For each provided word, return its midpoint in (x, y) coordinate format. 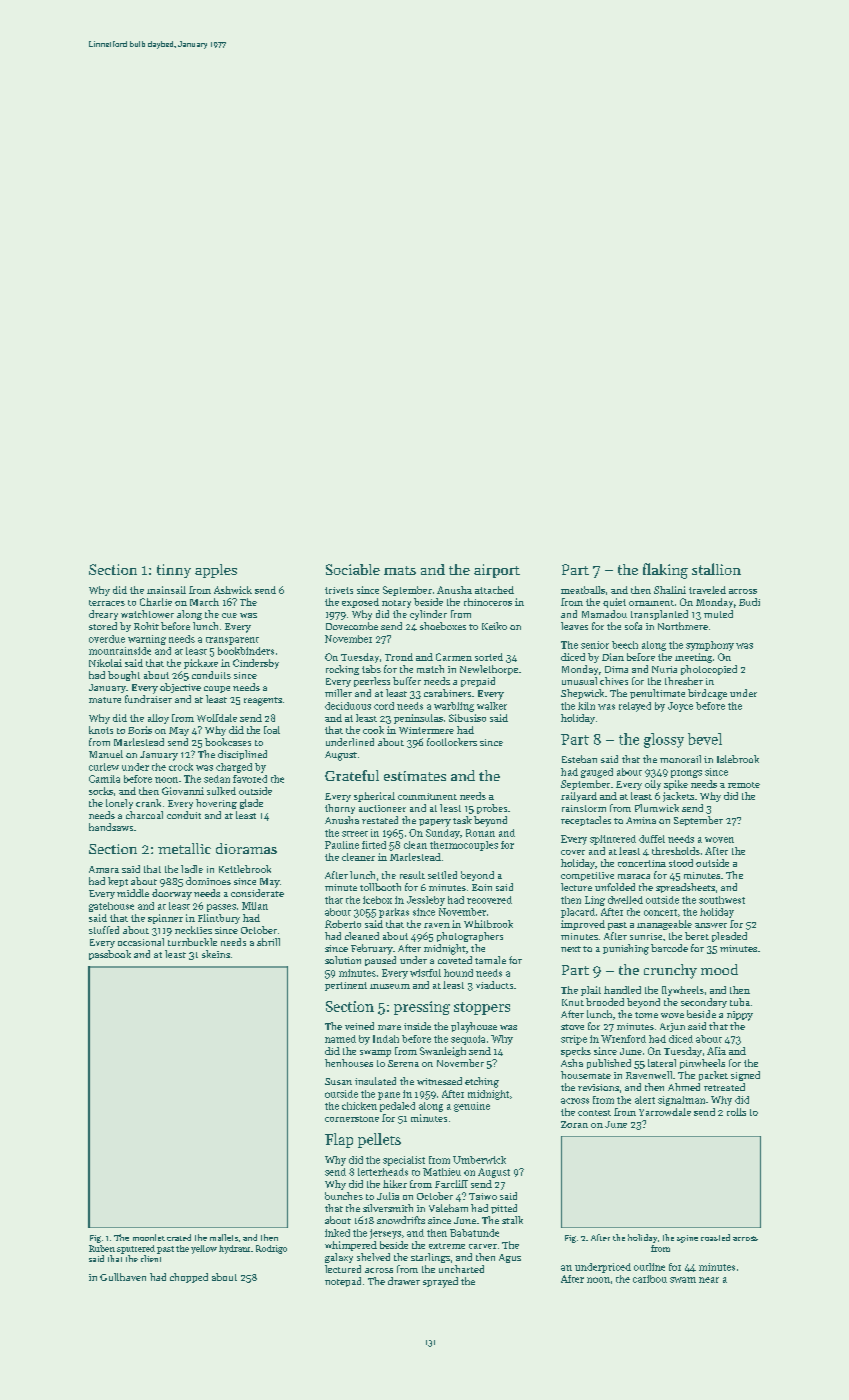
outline (649, 1267)
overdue (107, 639)
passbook (110, 955)
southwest (722, 900)
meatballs (583, 590)
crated (179, 1237)
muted (718, 614)
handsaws (111, 827)
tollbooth (380, 887)
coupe (217, 689)
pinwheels (702, 1064)
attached (494, 590)
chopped (189, 1278)
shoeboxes (443, 626)
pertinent (346, 986)
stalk (512, 1220)
